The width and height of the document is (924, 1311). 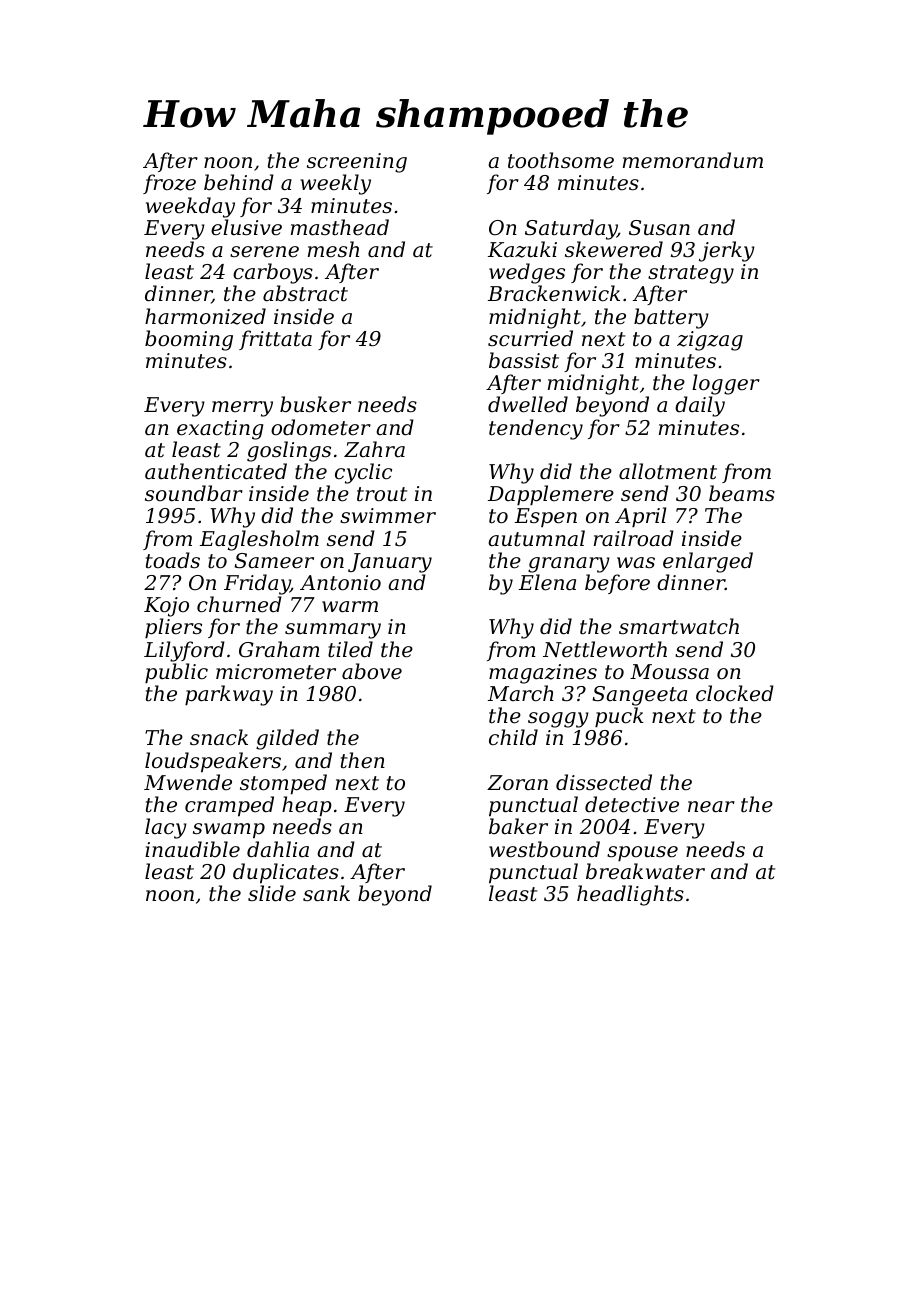 I want to click on inaudible, so click(x=192, y=849).
